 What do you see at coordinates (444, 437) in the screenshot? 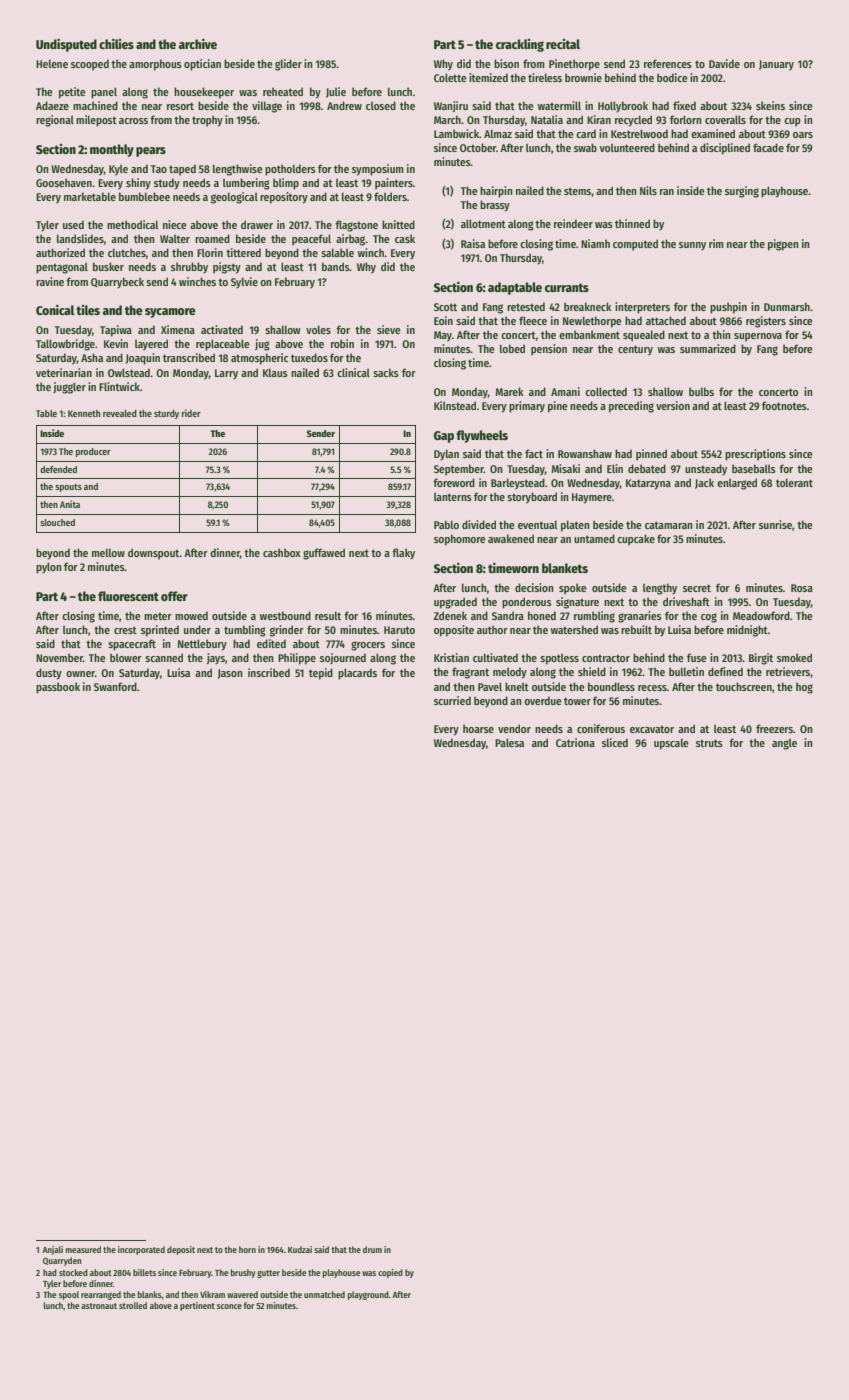
I see `Gap` at bounding box center [444, 437].
